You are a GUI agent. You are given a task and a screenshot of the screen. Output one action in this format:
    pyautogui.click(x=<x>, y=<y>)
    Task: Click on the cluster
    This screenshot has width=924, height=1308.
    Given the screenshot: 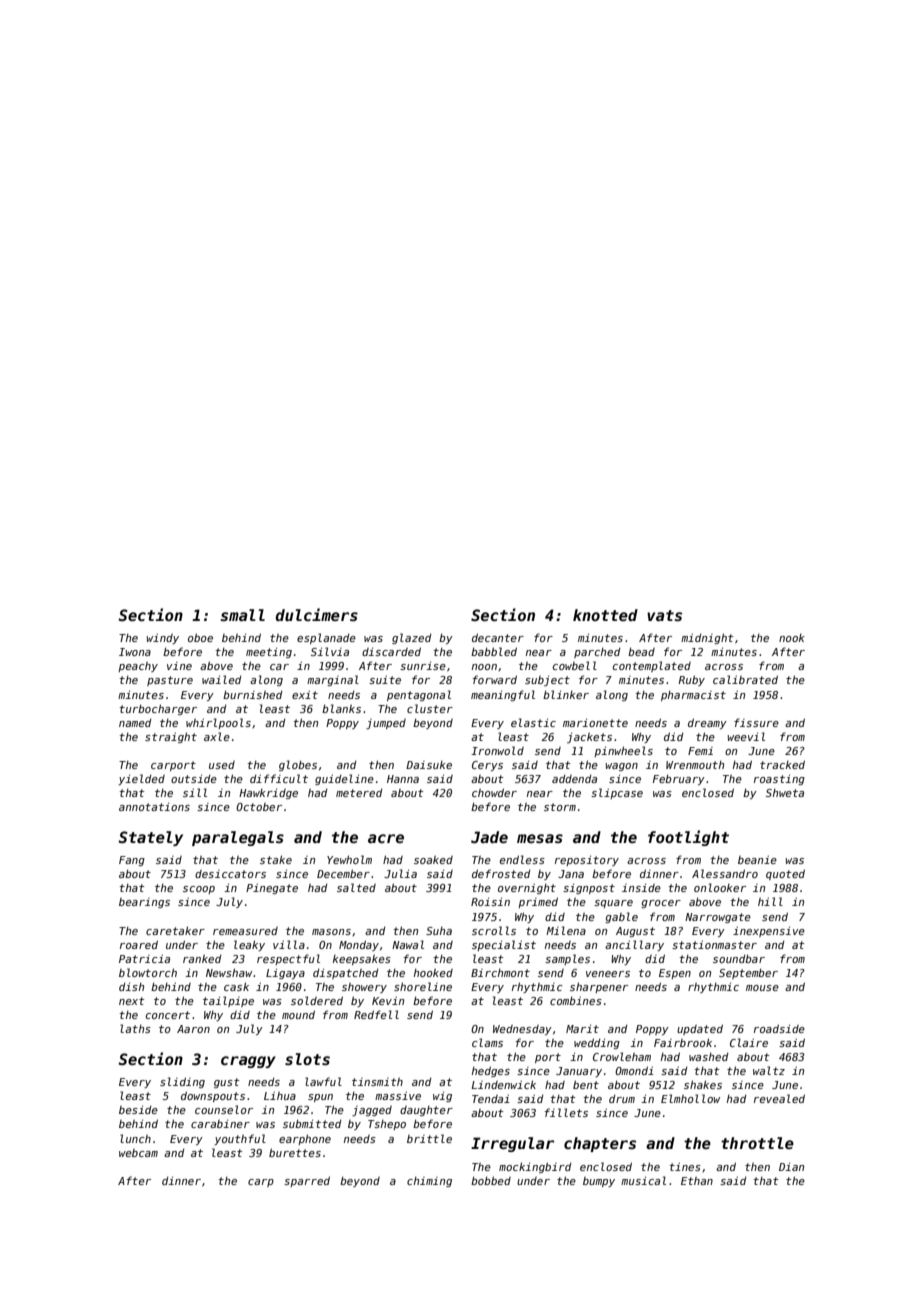 What is the action you would take?
    pyautogui.click(x=430, y=708)
